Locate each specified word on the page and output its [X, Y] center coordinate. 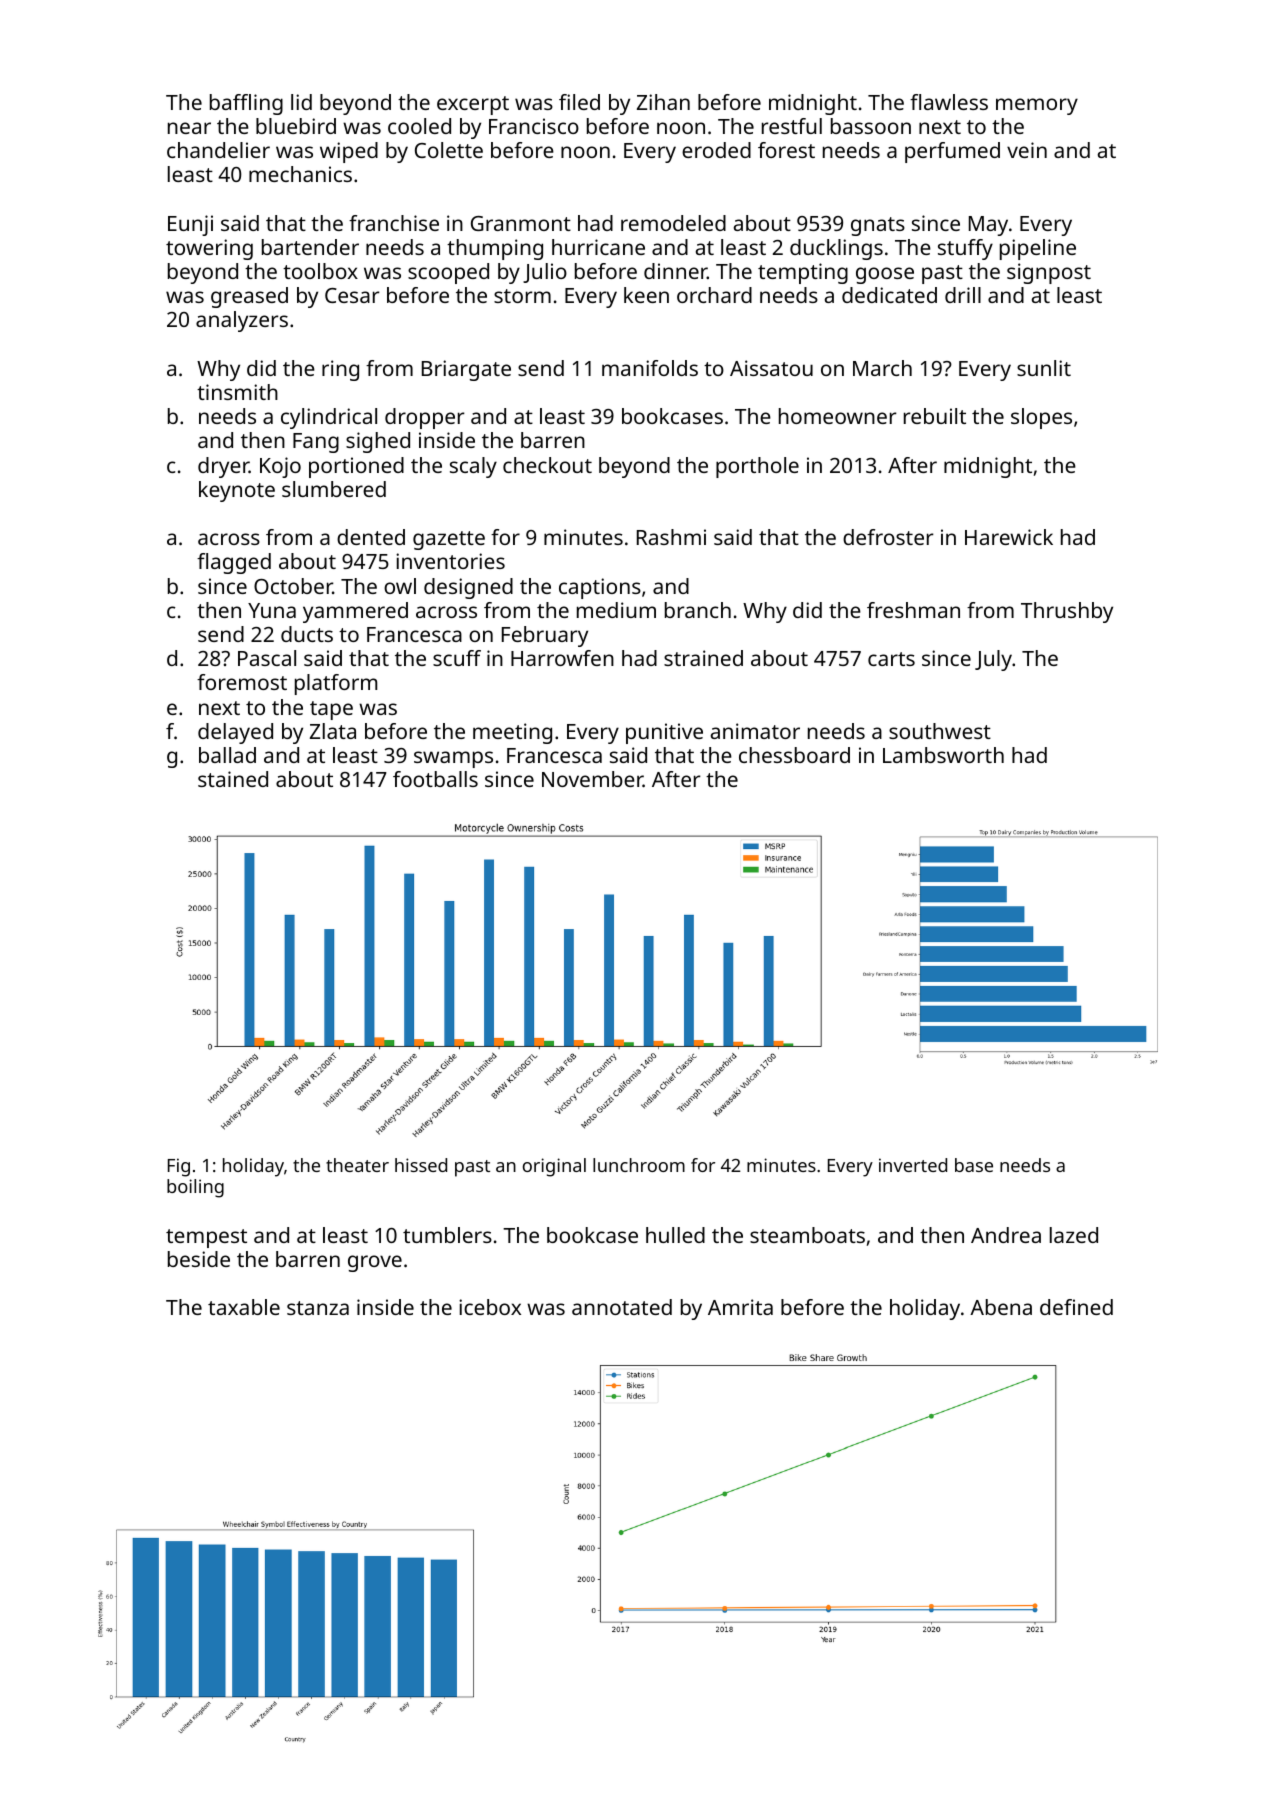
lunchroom [639, 1165]
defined [1076, 1307]
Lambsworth [943, 755]
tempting [803, 273]
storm [522, 296]
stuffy [965, 249]
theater [357, 1165]
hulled [675, 1235]
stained [233, 779]
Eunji [190, 225]
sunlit [1044, 368]
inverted [913, 1165]
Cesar [352, 295]
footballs [435, 779]
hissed [421, 1165]
